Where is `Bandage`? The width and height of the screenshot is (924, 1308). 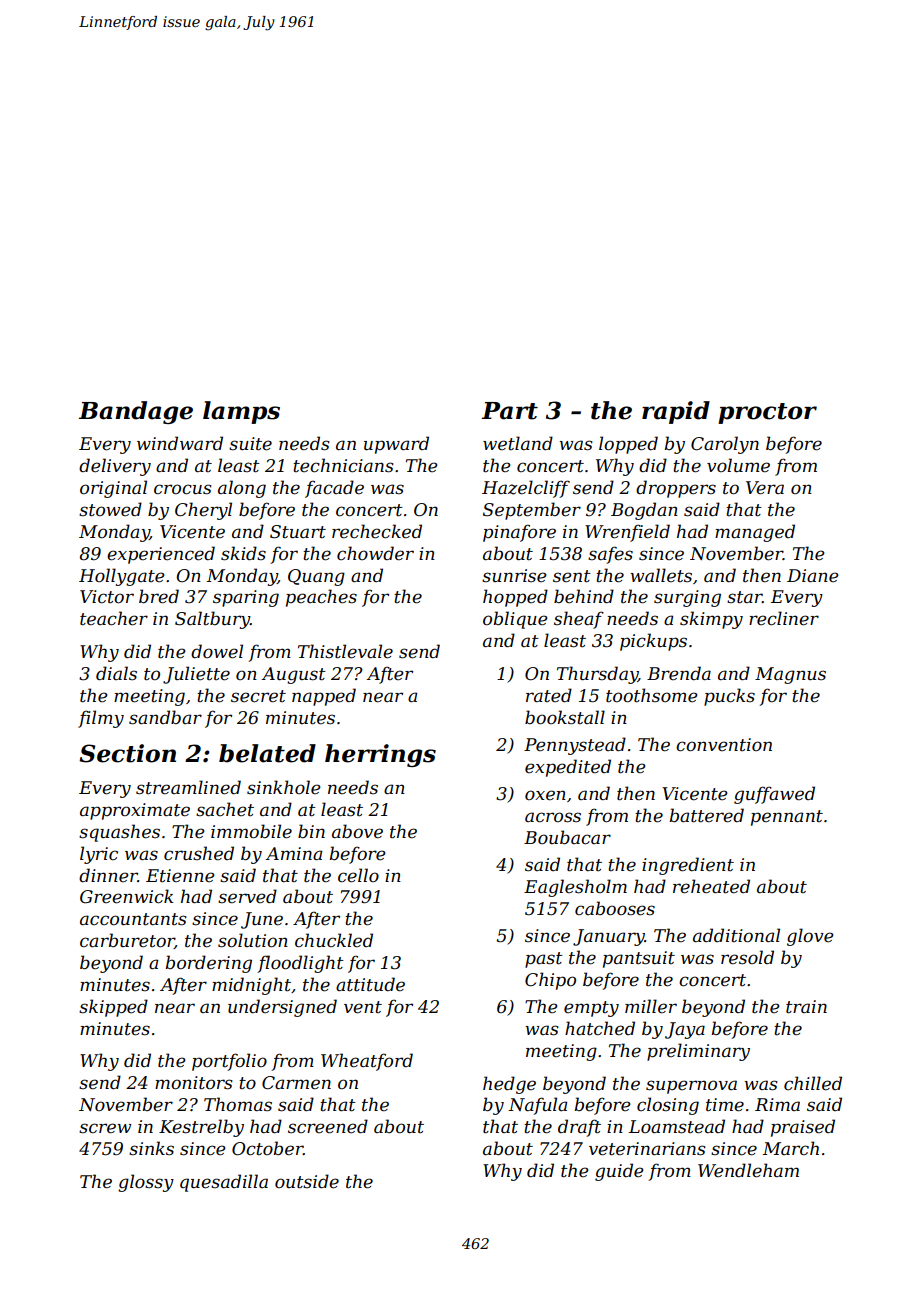
Bandage is located at coordinates (136, 412).
